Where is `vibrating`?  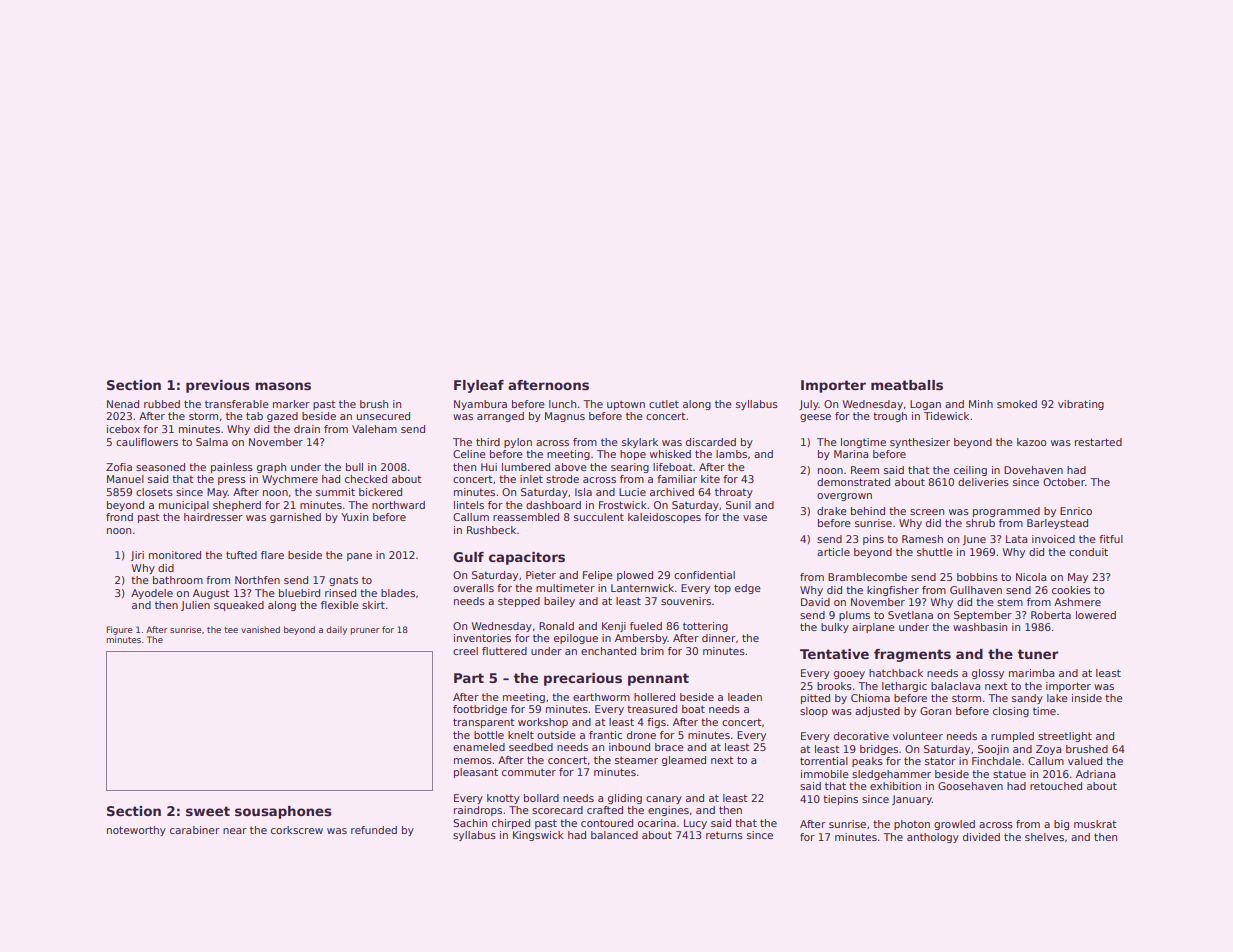
vibrating is located at coordinates (1081, 405).
